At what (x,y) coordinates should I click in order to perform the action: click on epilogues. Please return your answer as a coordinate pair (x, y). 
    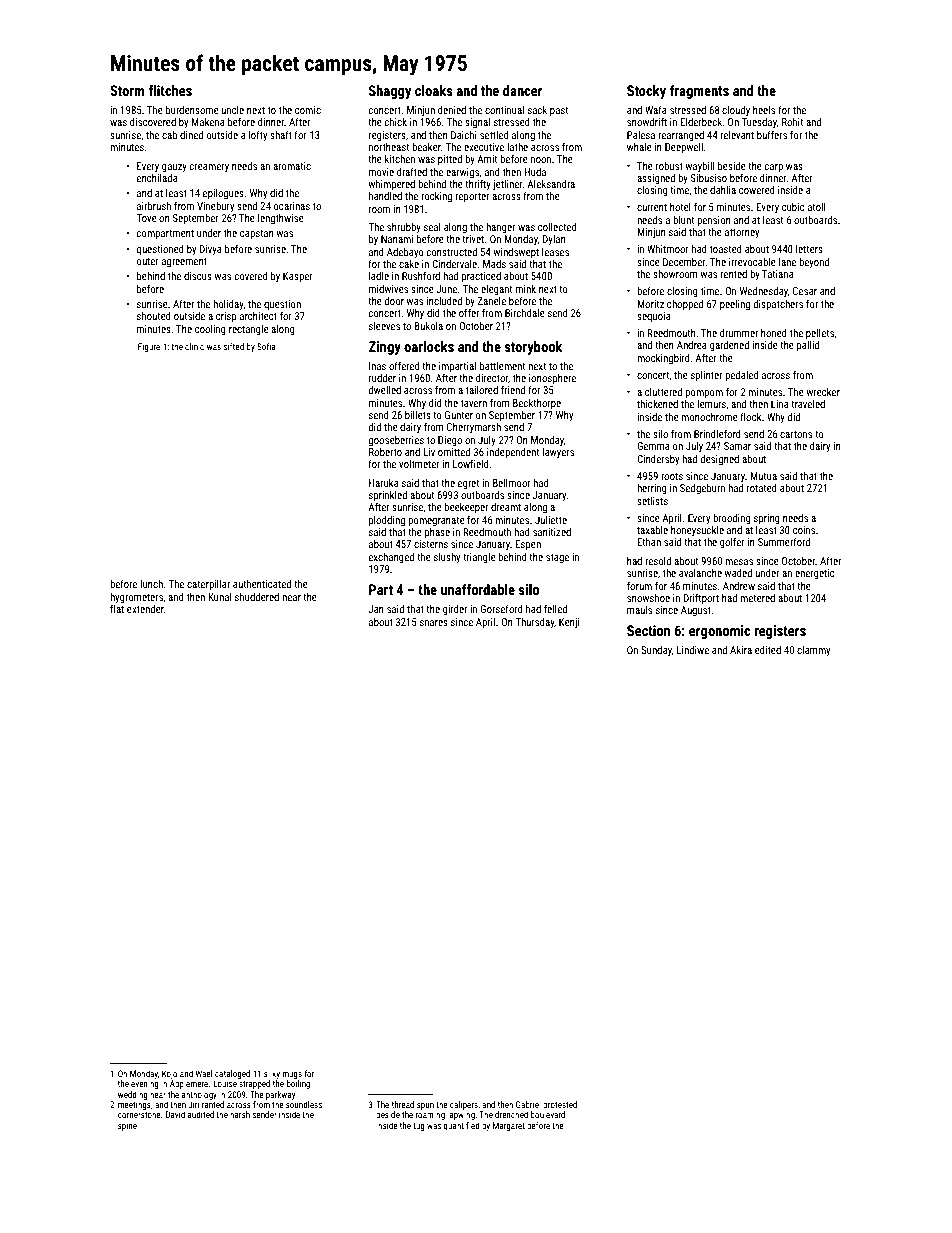
    Looking at the image, I should click on (223, 194).
